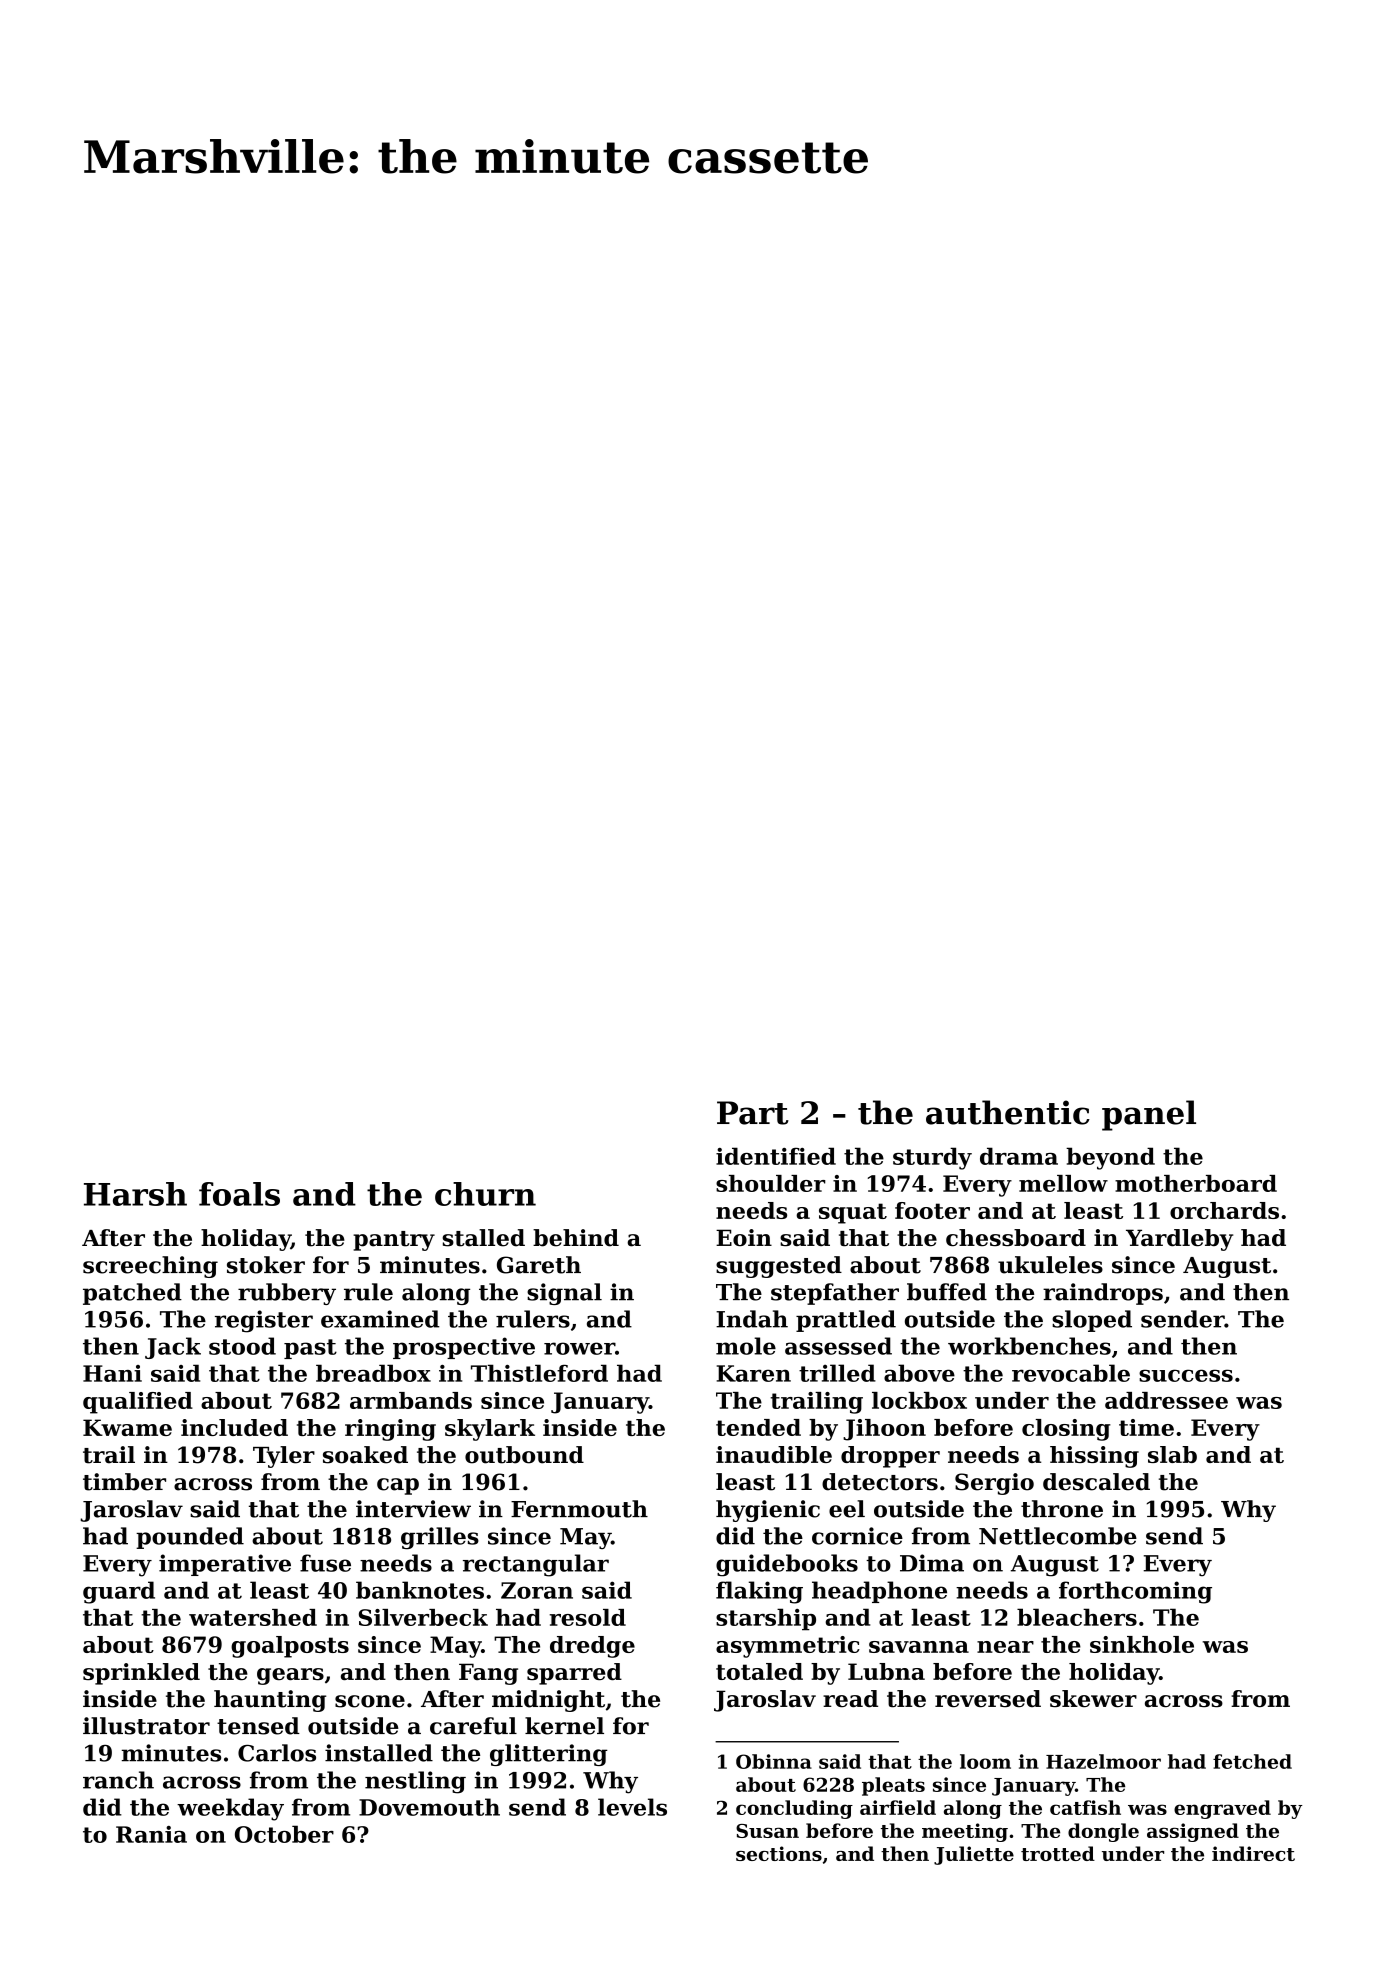  Describe the element at coordinates (173, 1348) in the page. I see `Jack` at that location.
